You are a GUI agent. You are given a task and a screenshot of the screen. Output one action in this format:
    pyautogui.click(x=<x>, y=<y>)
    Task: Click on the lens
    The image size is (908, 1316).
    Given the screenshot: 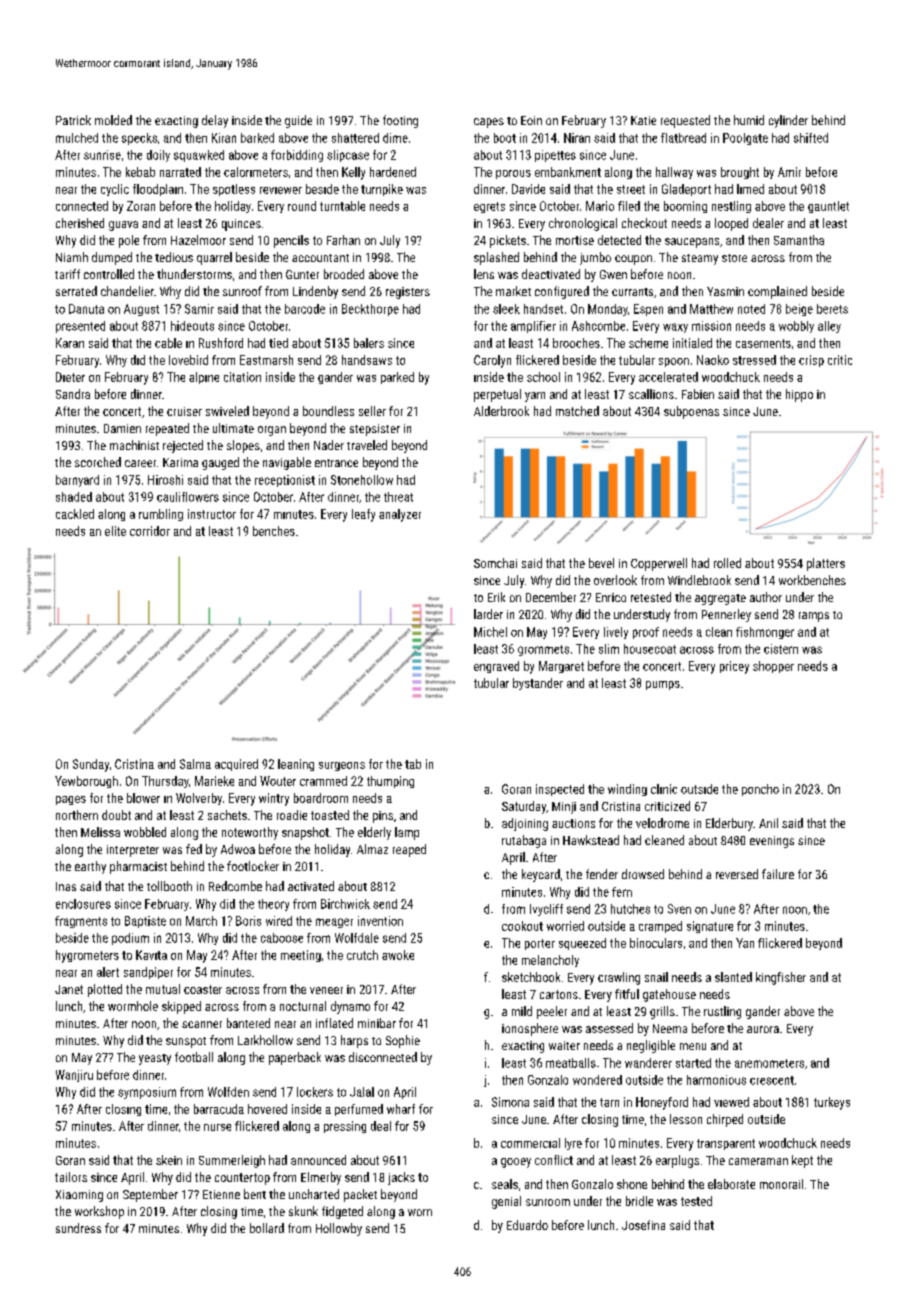 What is the action you would take?
    pyautogui.click(x=484, y=274)
